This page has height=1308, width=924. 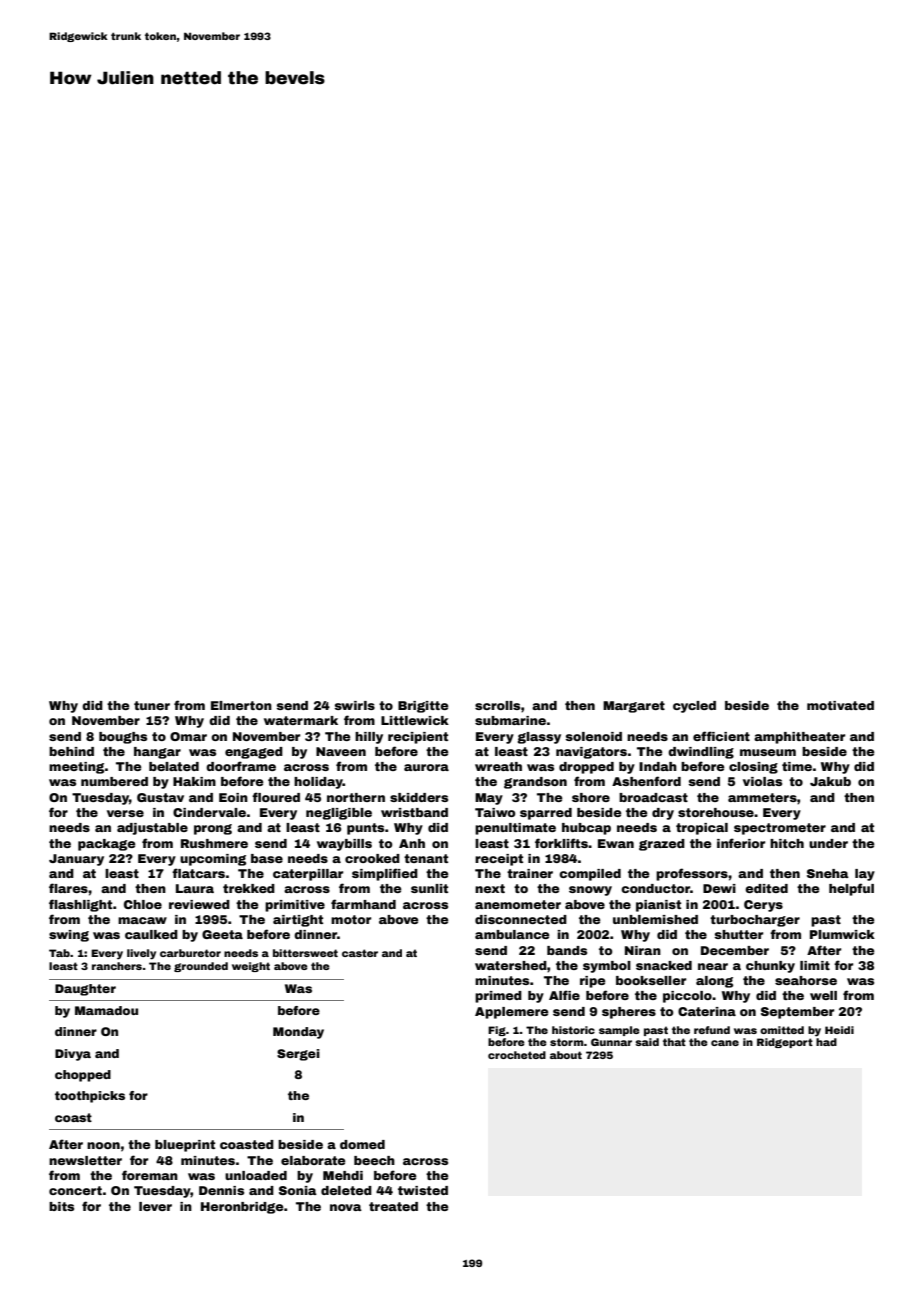 I want to click on Plumwick, so click(x=842, y=934).
